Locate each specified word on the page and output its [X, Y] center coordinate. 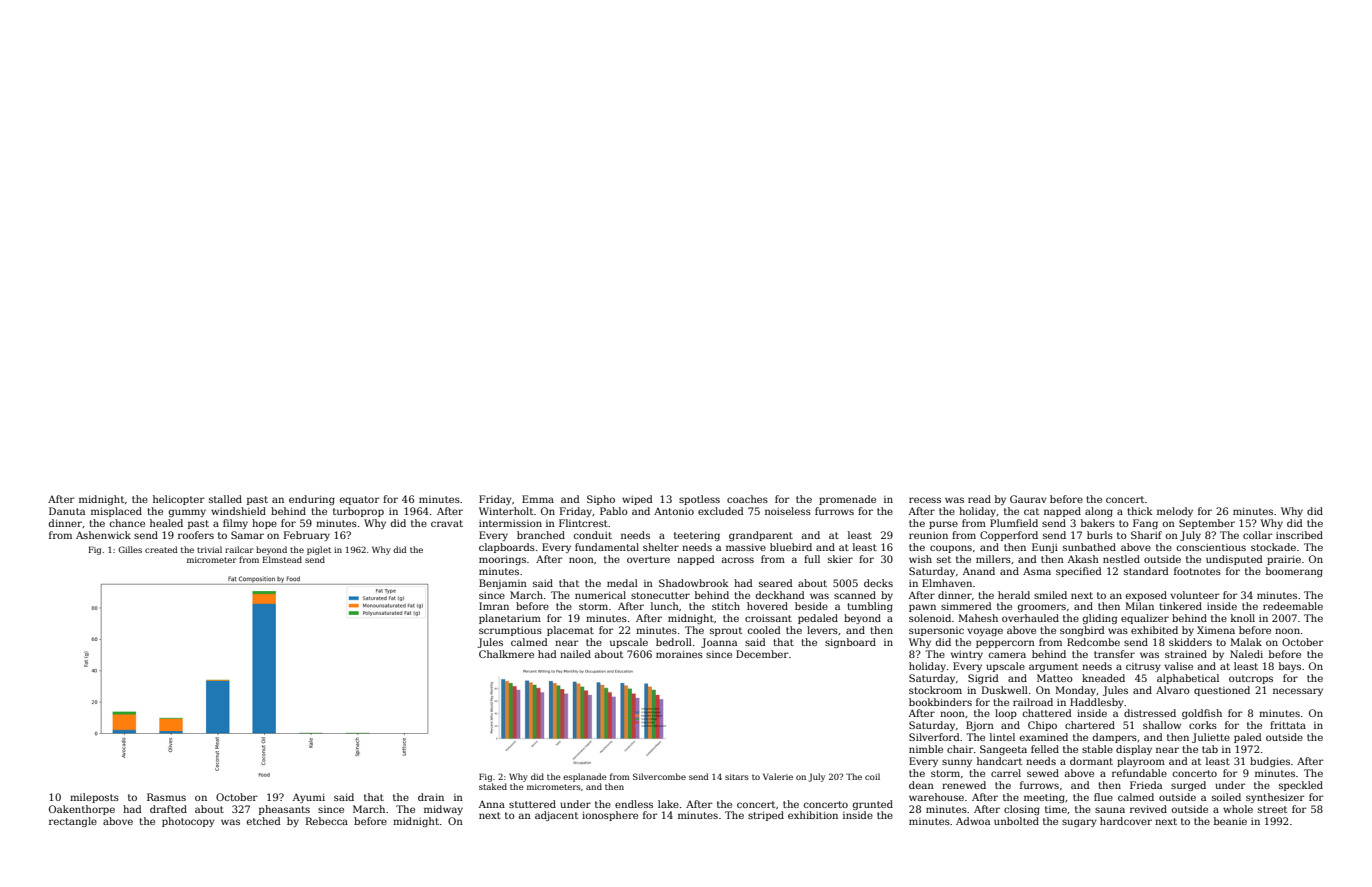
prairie [1284, 560]
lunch [665, 606]
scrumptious [510, 631]
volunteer [1195, 595]
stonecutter [660, 595]
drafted [168, 809]
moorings [502, 560]
